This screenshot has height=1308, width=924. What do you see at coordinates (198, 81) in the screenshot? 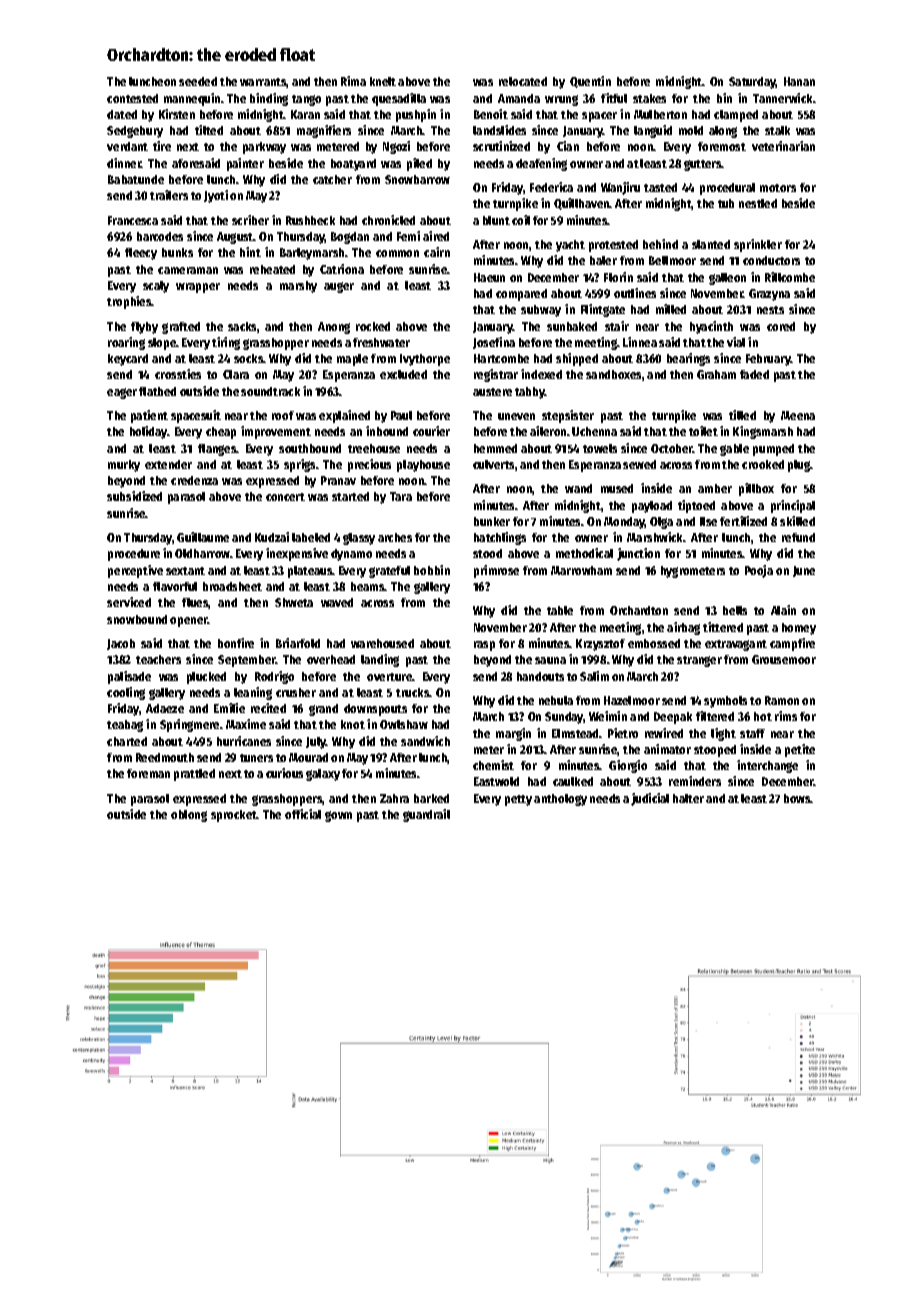
I see `seeded` at bounding box center [198, 81].
